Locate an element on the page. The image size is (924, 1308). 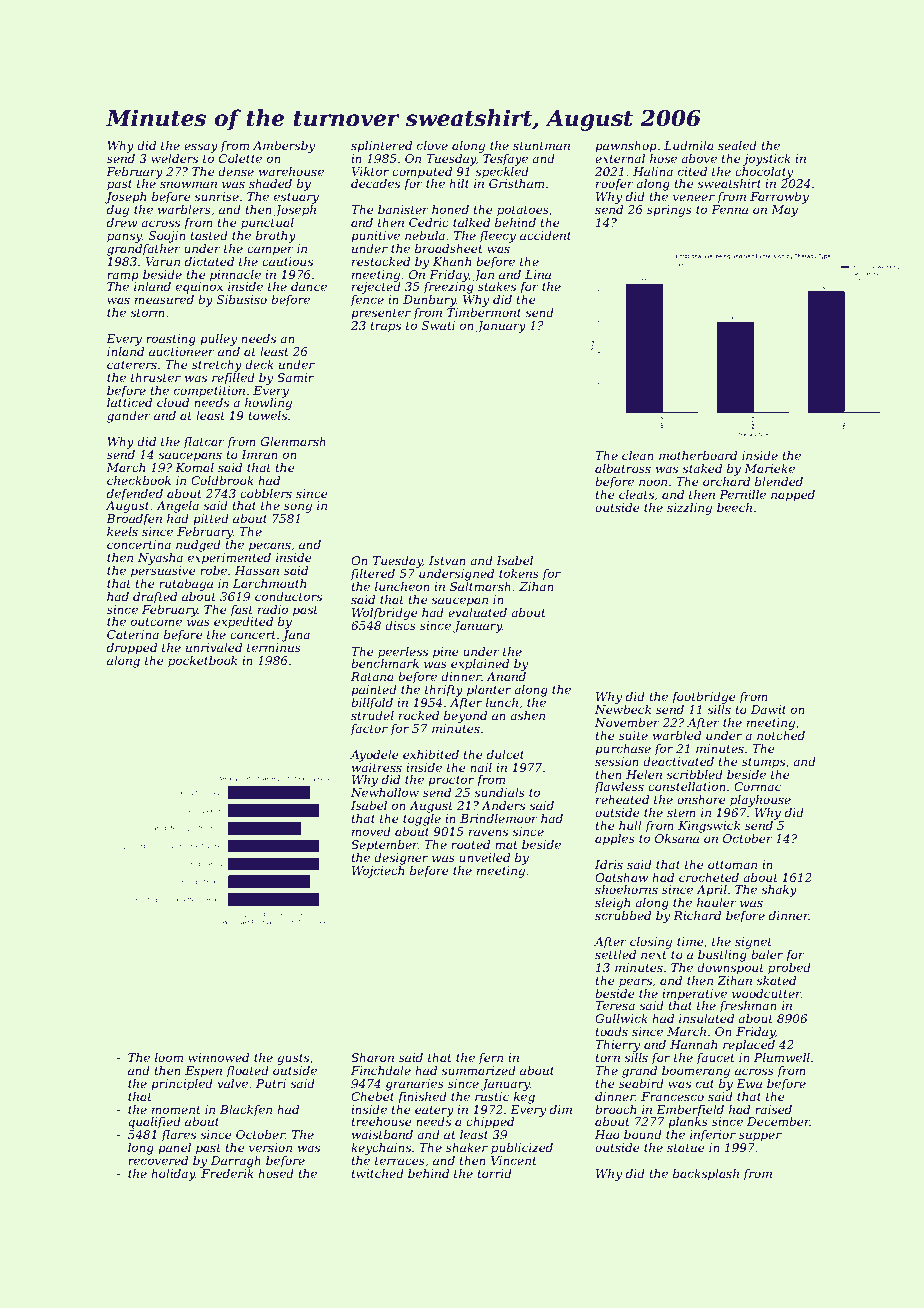
filtered is located at coordinates (372, 575).
